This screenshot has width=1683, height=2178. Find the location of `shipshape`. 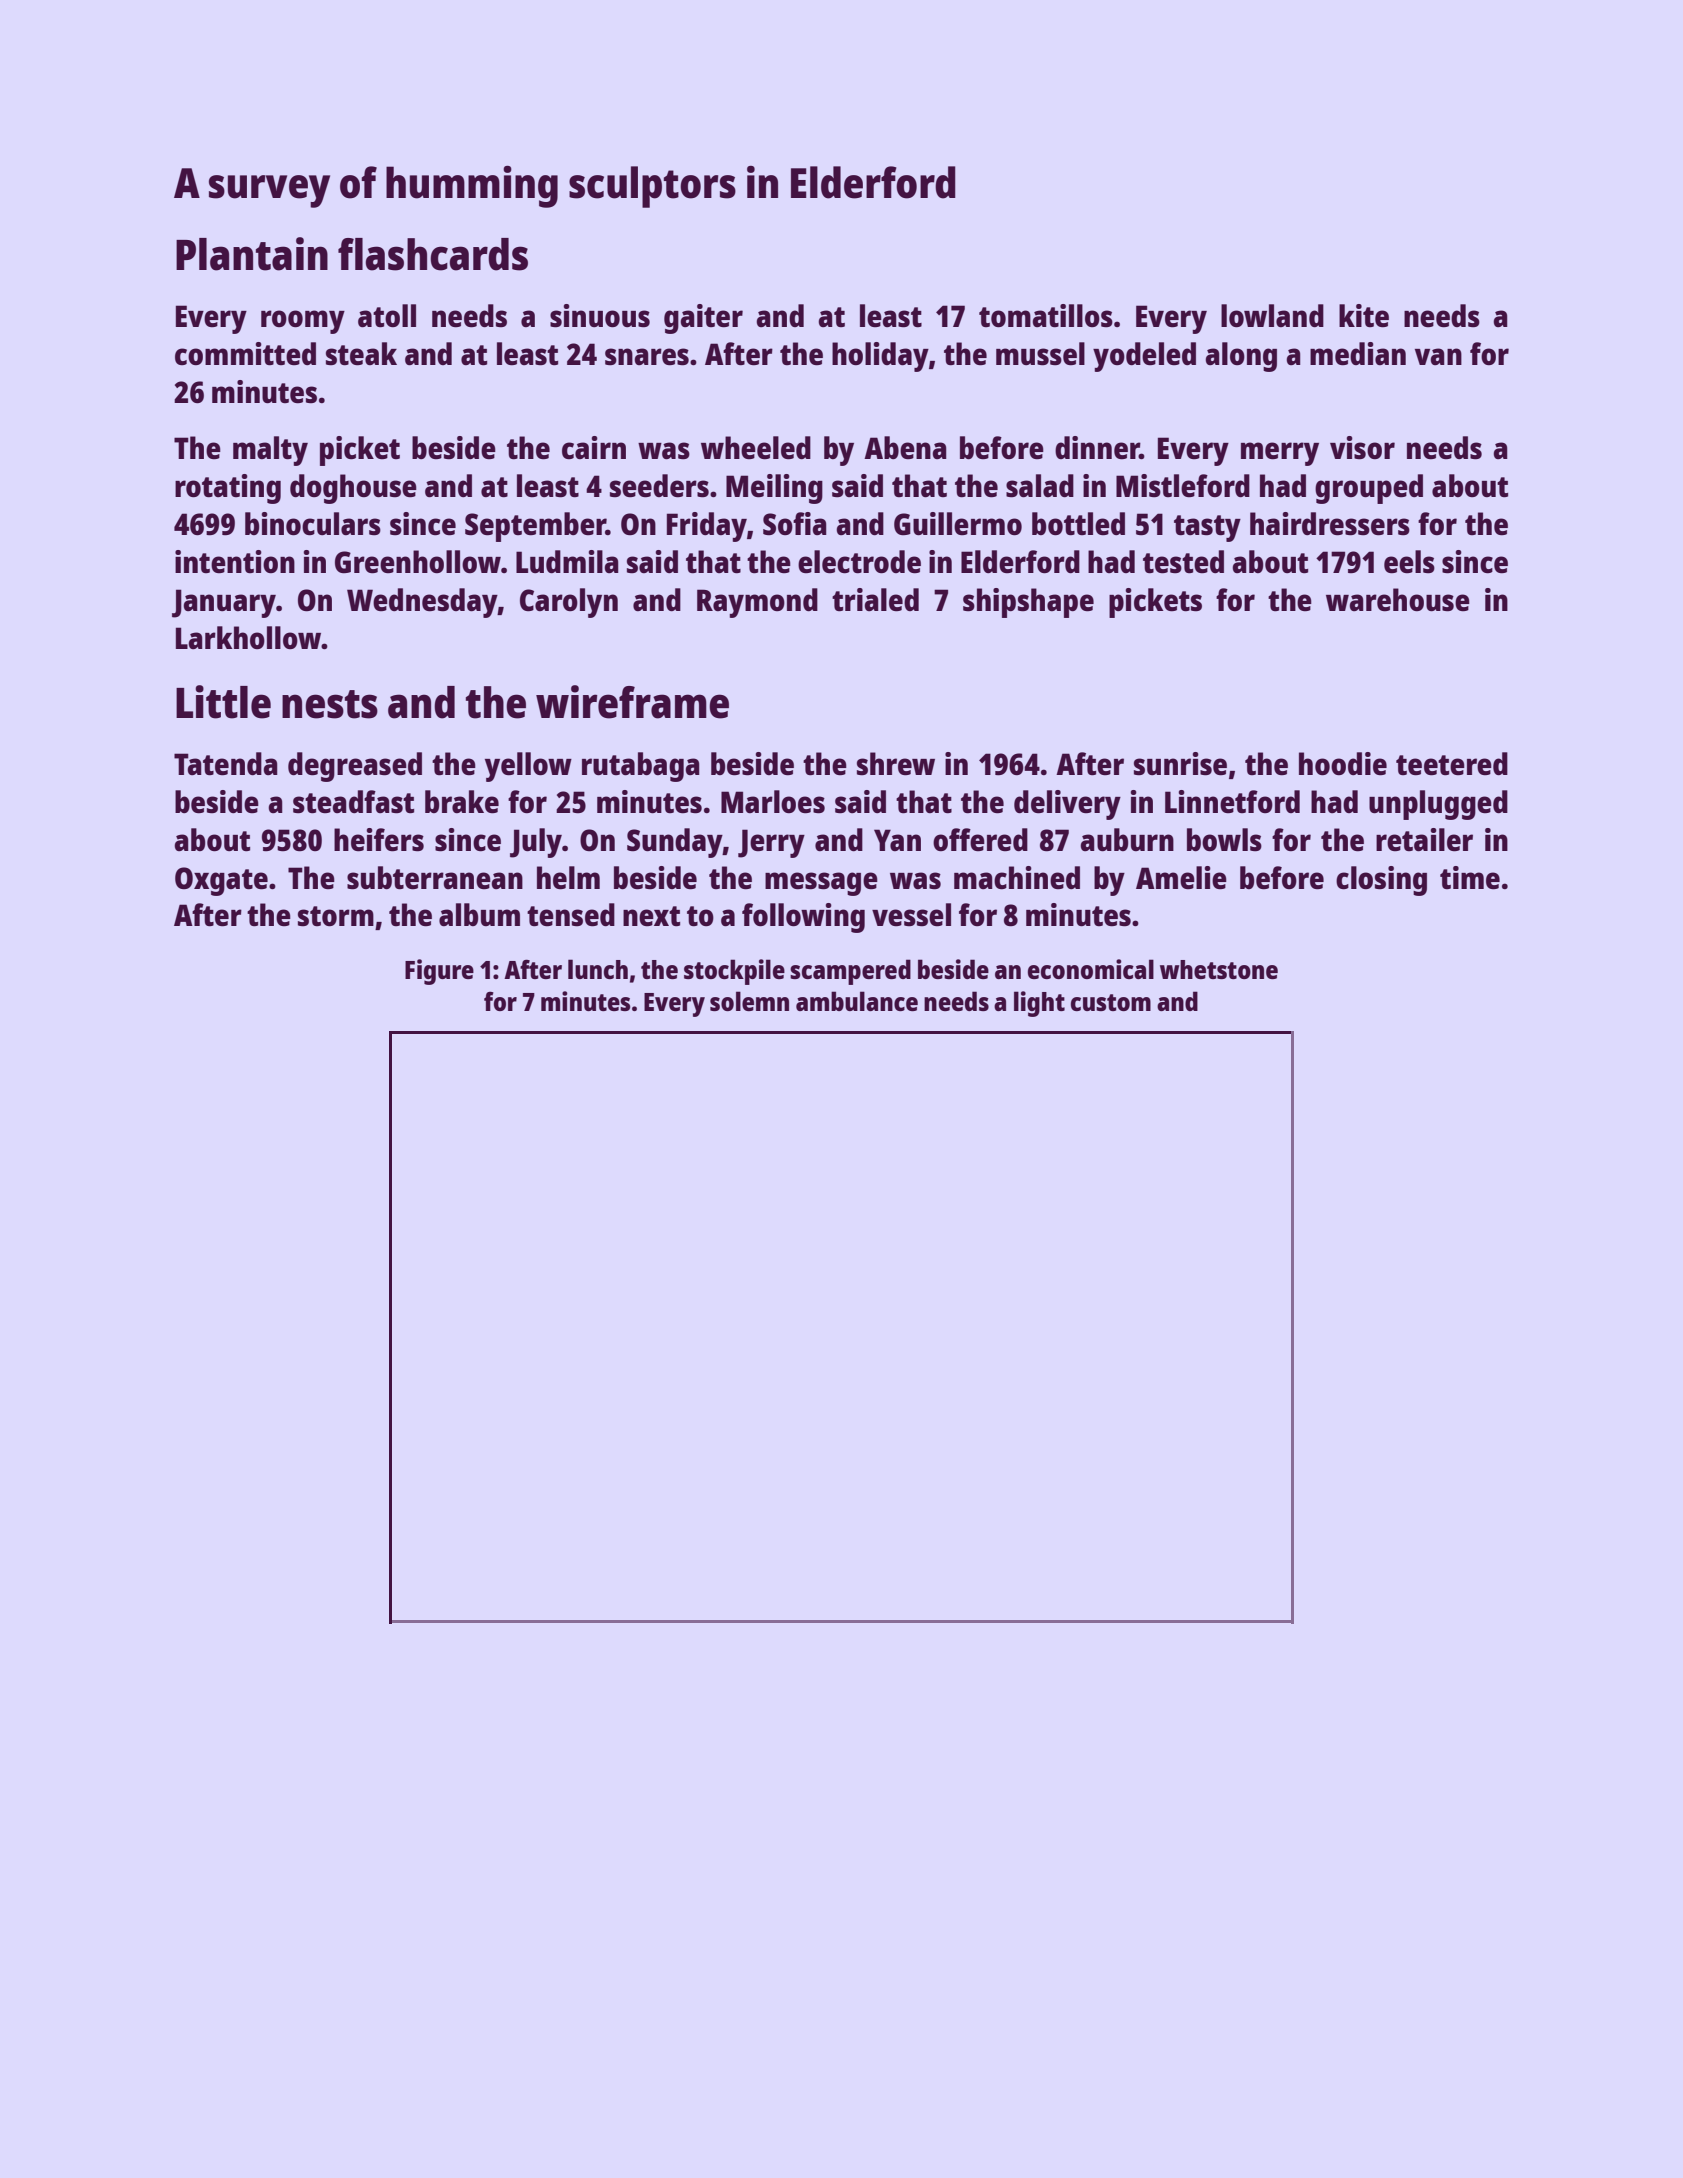

shipshape is located at coordinates (1028, 603).
